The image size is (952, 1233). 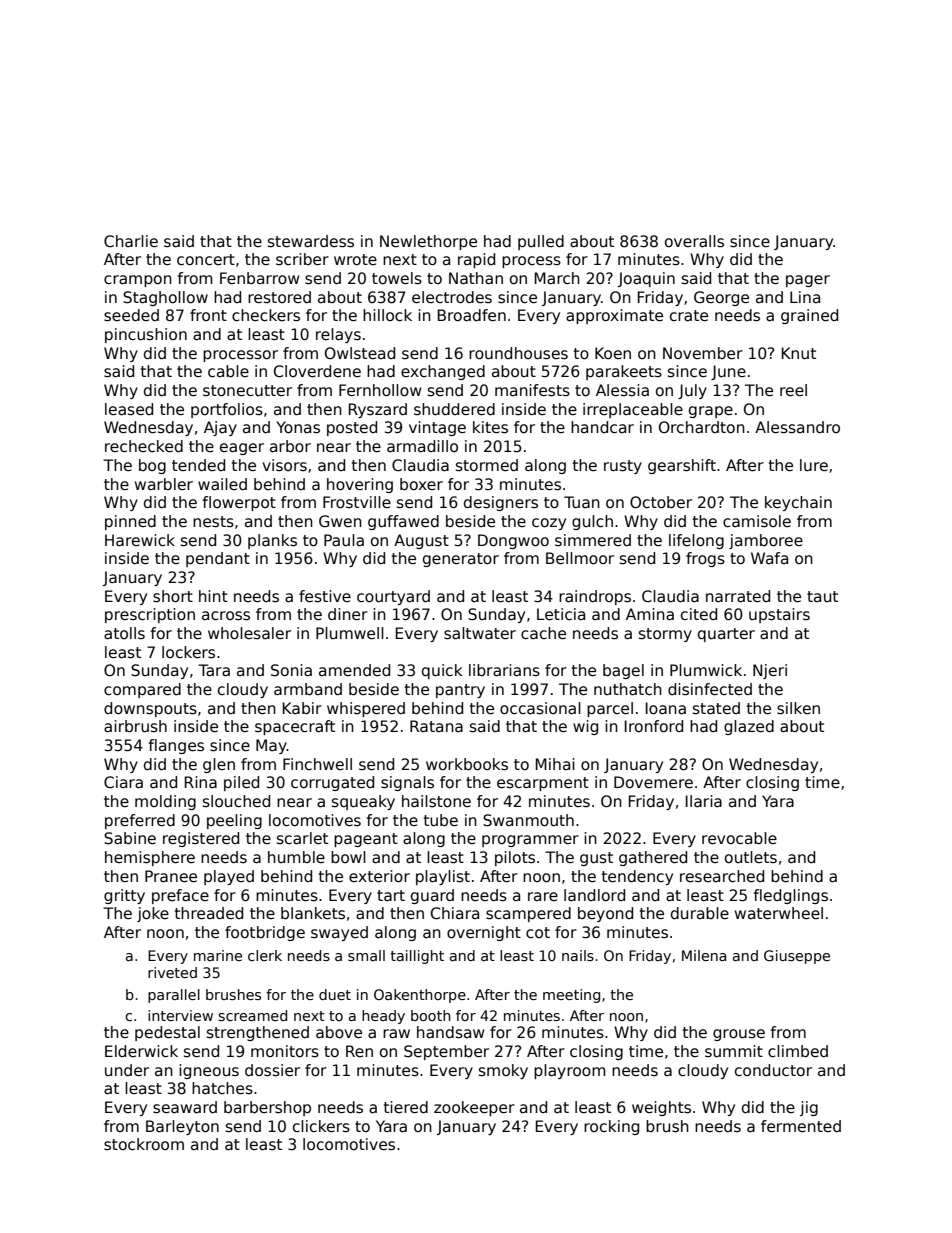 I want to click on Ilaria, so click(x=704, y=801).
